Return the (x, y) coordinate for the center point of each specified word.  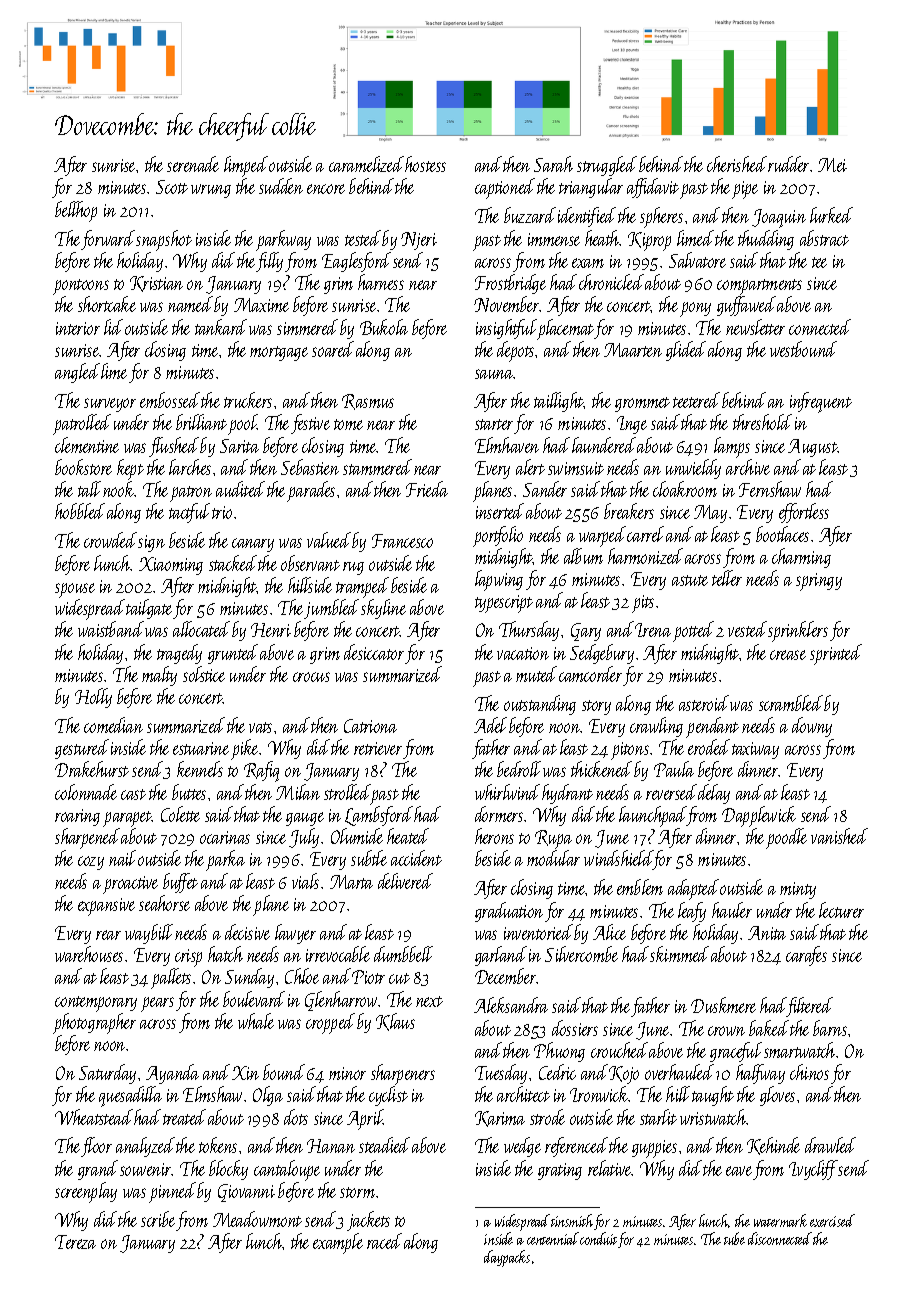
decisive (247, 932)
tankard (221, 327)
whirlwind (507, 792)
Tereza (75, 1242)
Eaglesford (356, 262)
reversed (671, 792)
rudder (788, 164)
